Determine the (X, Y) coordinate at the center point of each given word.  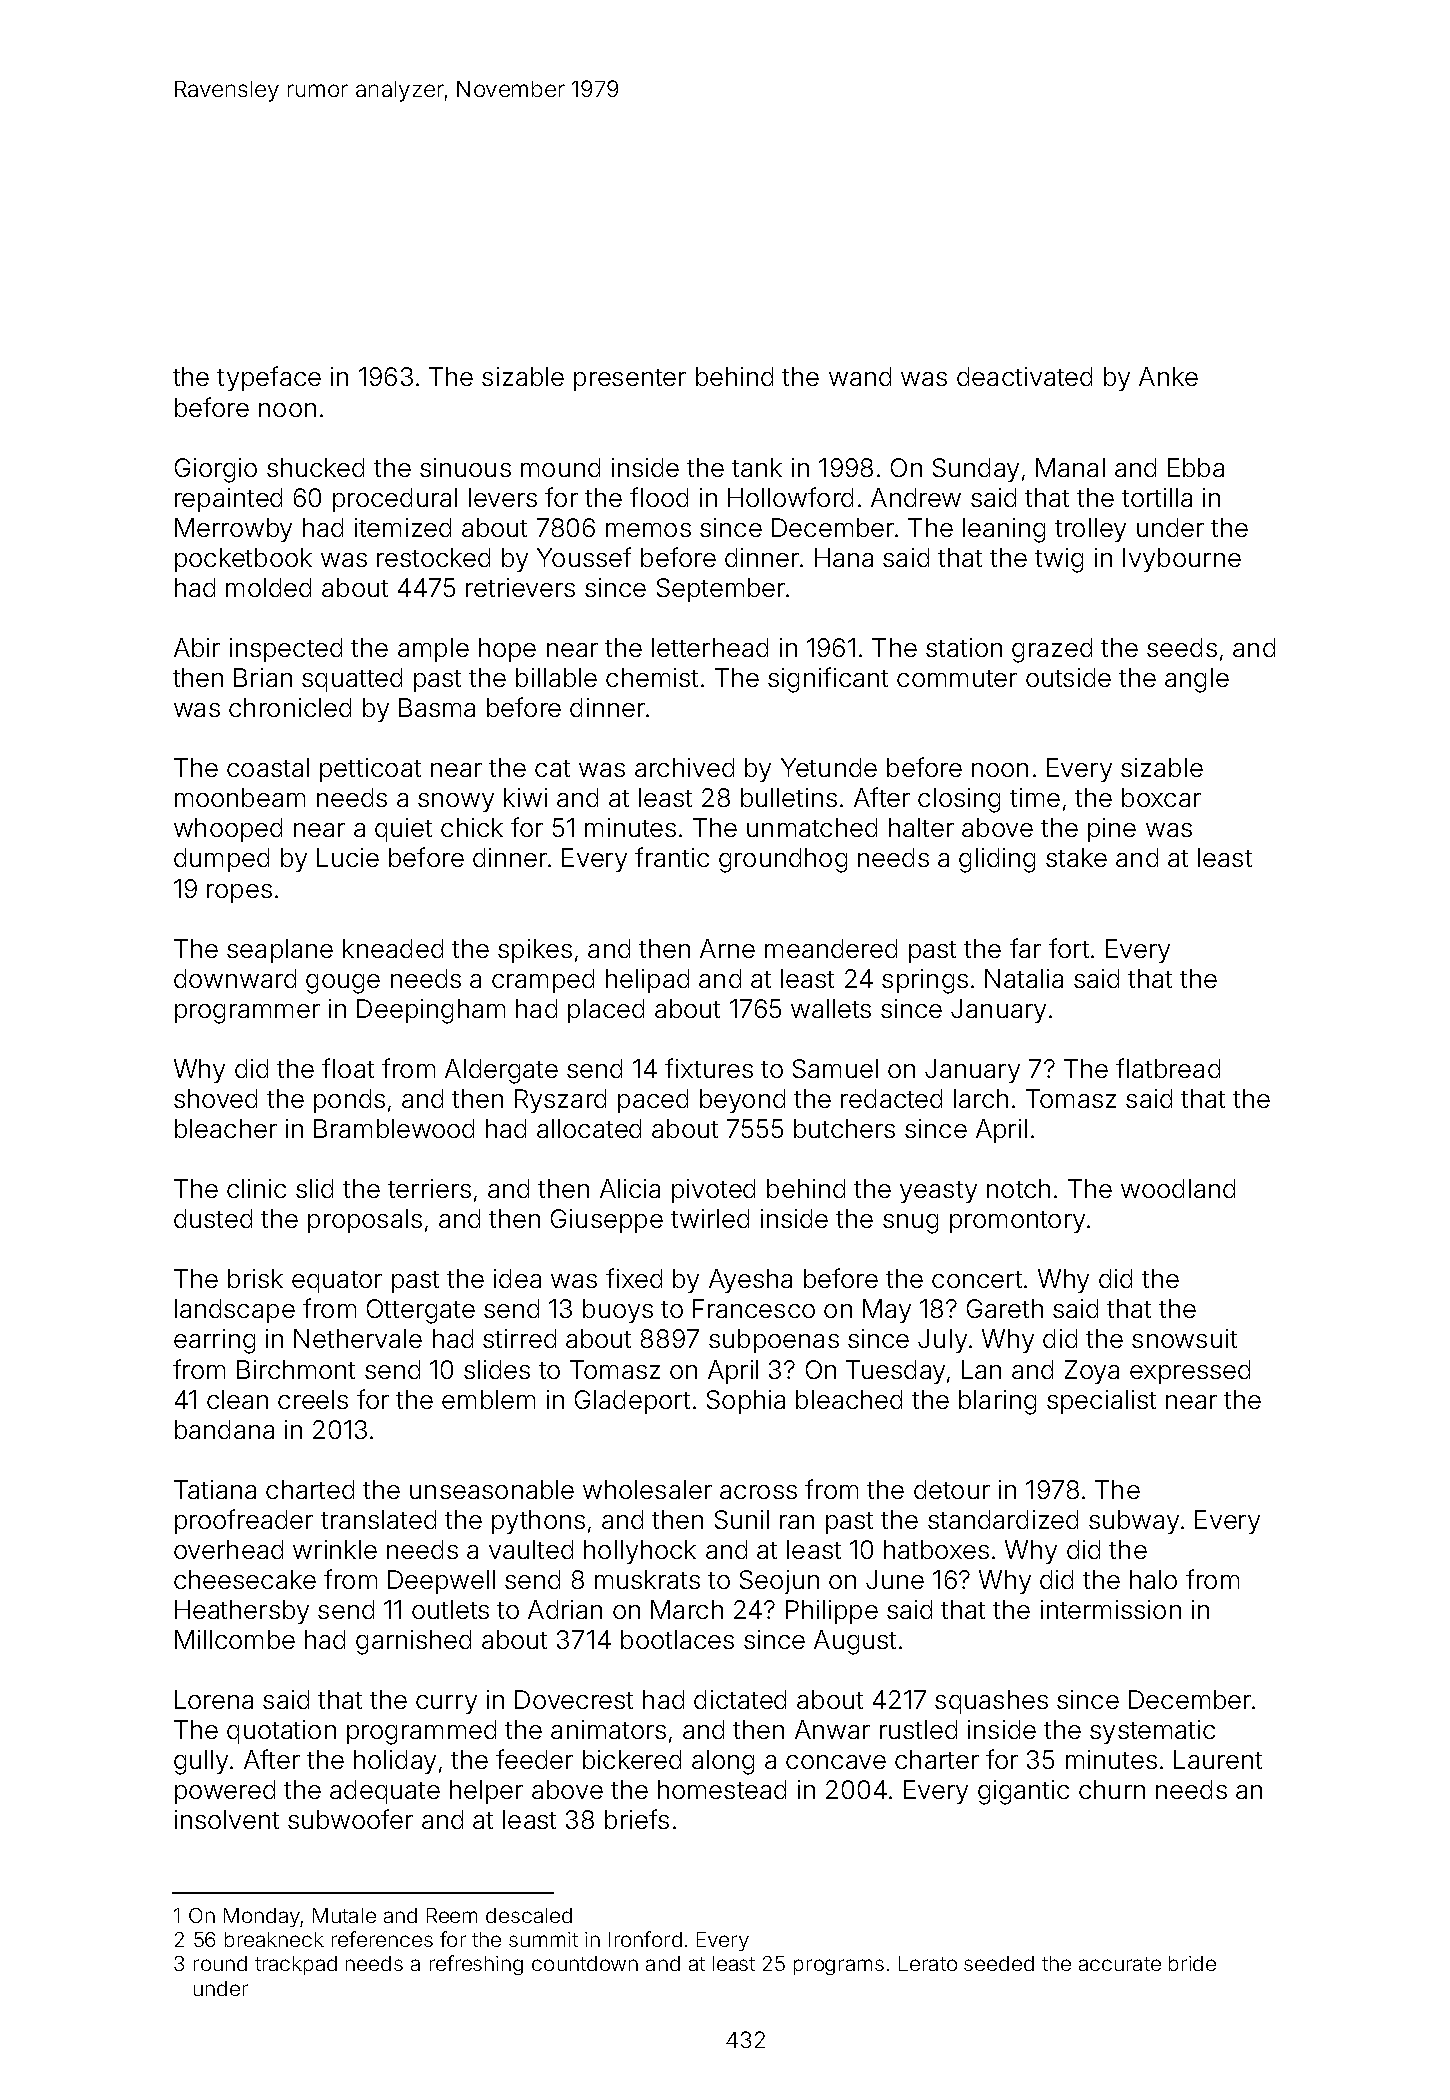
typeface (269, 378)
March (687, 1609)
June (895, 1579)
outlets (450, 1609)
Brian (263, 677)
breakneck (274, 1939)
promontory (1017, 1222)
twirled (710, 1218)
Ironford (645, 1939)
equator (337, 1282)
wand (860, 376)
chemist (652, 677)
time (1035, 797)
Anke (1168, 376)
